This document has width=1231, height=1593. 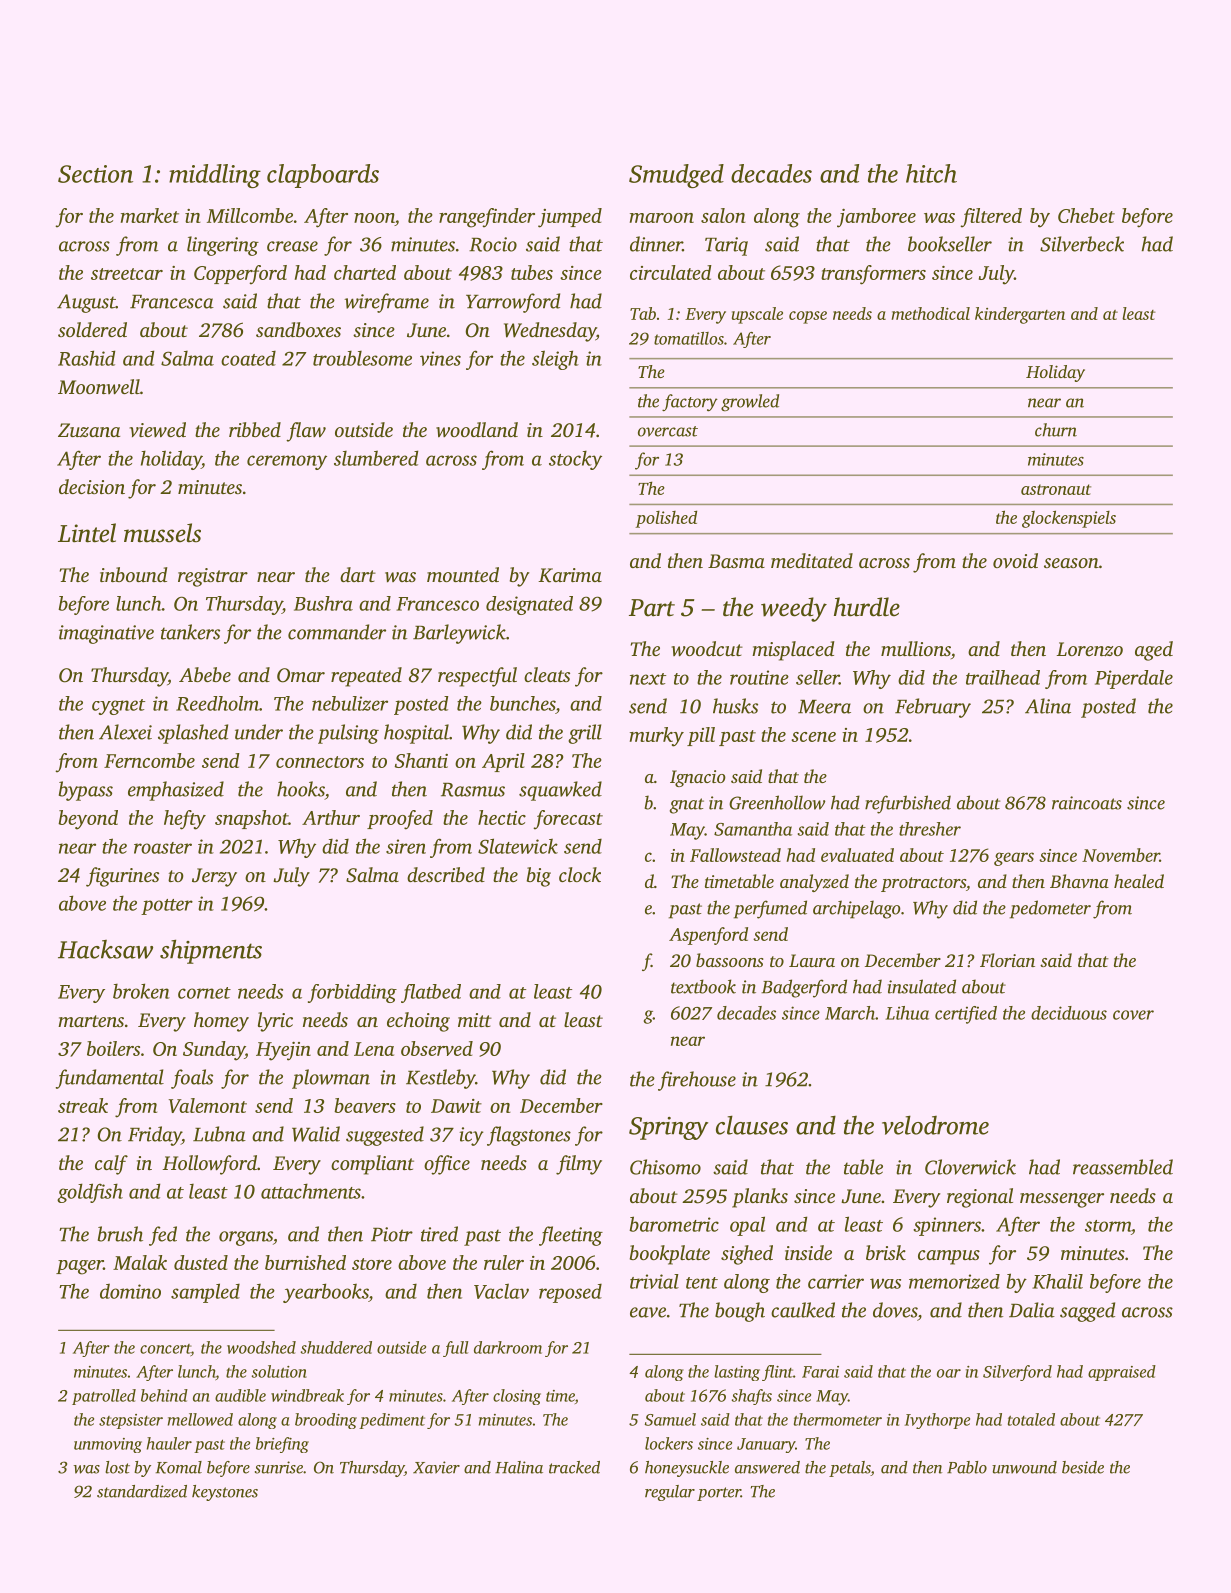 What do you see at coordinates (931, 173) in the document?
I see `hitch` at bounding box center [931, 173].
